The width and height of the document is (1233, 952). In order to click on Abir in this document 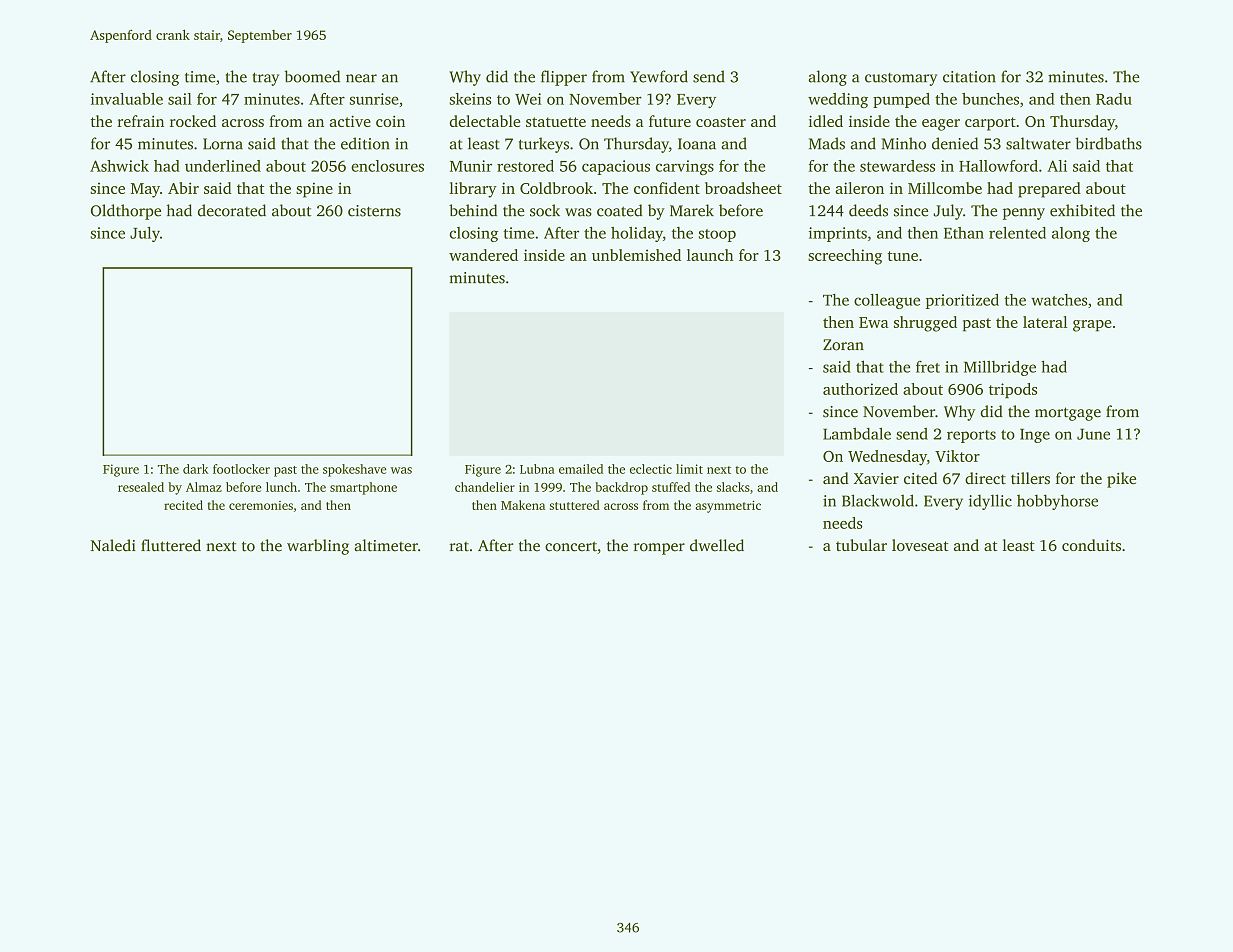, I will do `click(183, 188)`.
